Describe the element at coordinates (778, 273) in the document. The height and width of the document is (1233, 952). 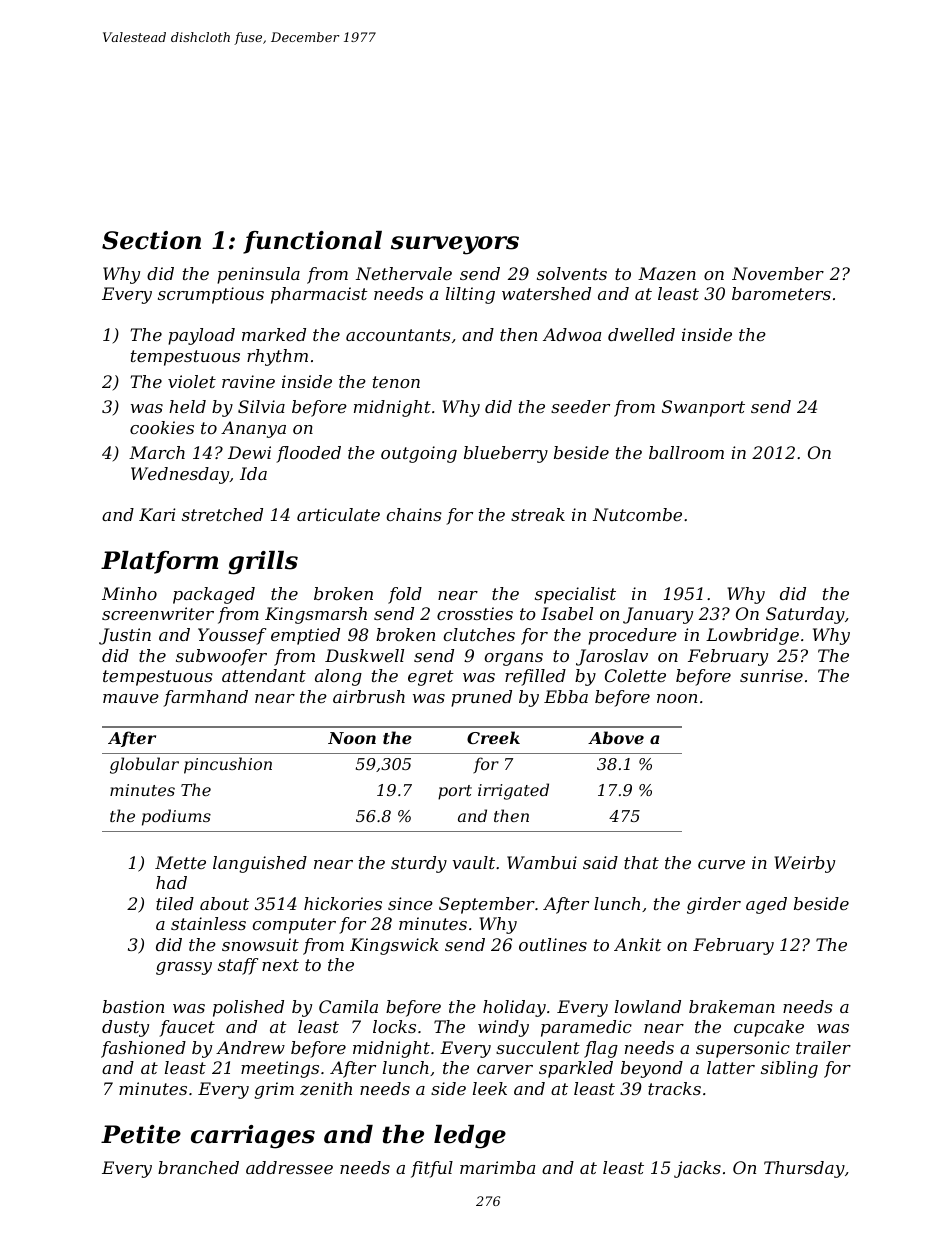
I see `November` at that location.
